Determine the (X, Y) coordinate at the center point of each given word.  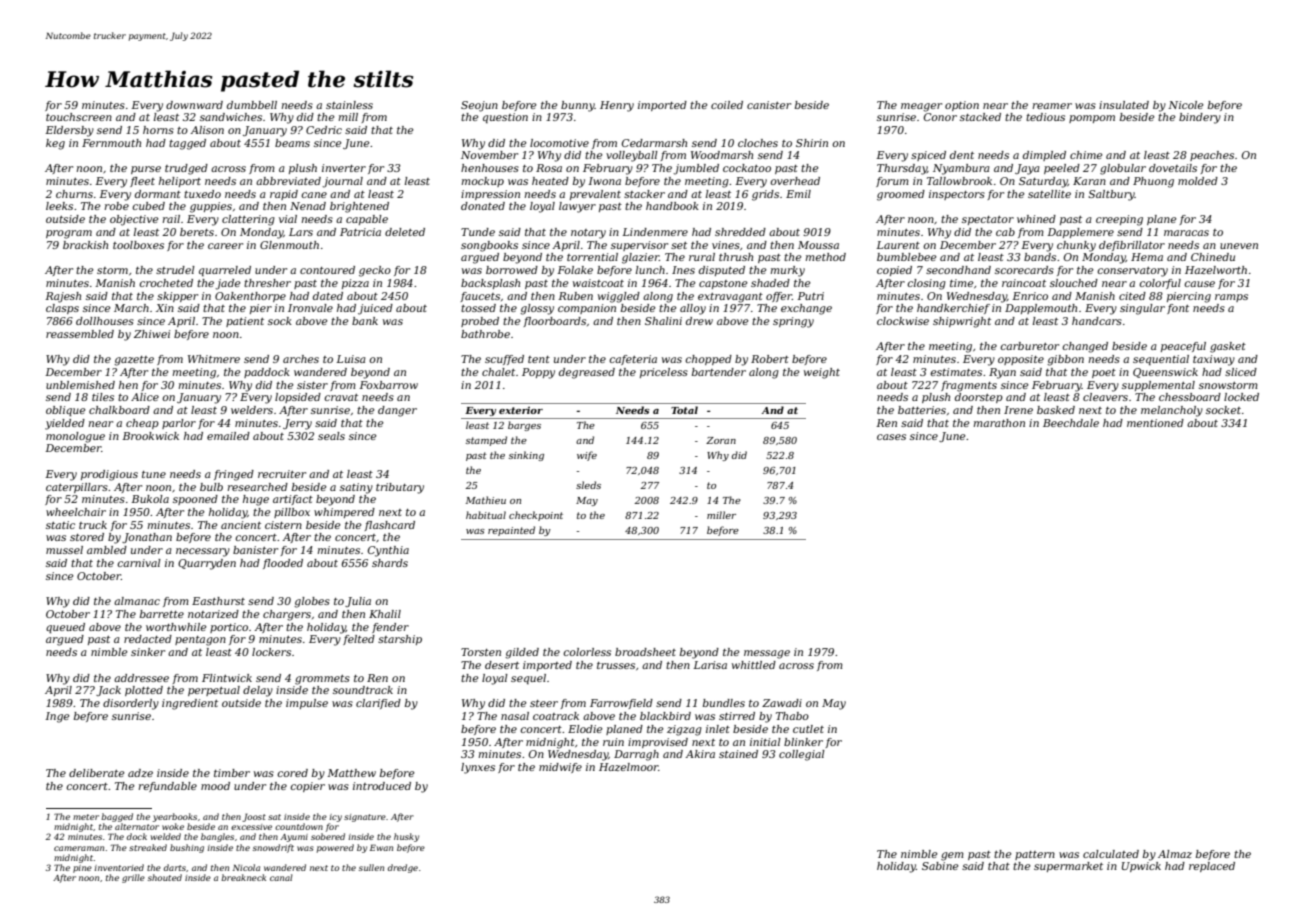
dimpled (1044, 156)
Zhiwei (152, 334)
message (767, 654)
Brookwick (150, 436)
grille (133, 878)
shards (390, 563)
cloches (758, 143)
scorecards (1024, 270)
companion (587, 309)
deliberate (96, 773)
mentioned (1155, 423)
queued (65, 628)
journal (342, 182)
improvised (658, 743)
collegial (802, 755)
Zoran (721, 440)
